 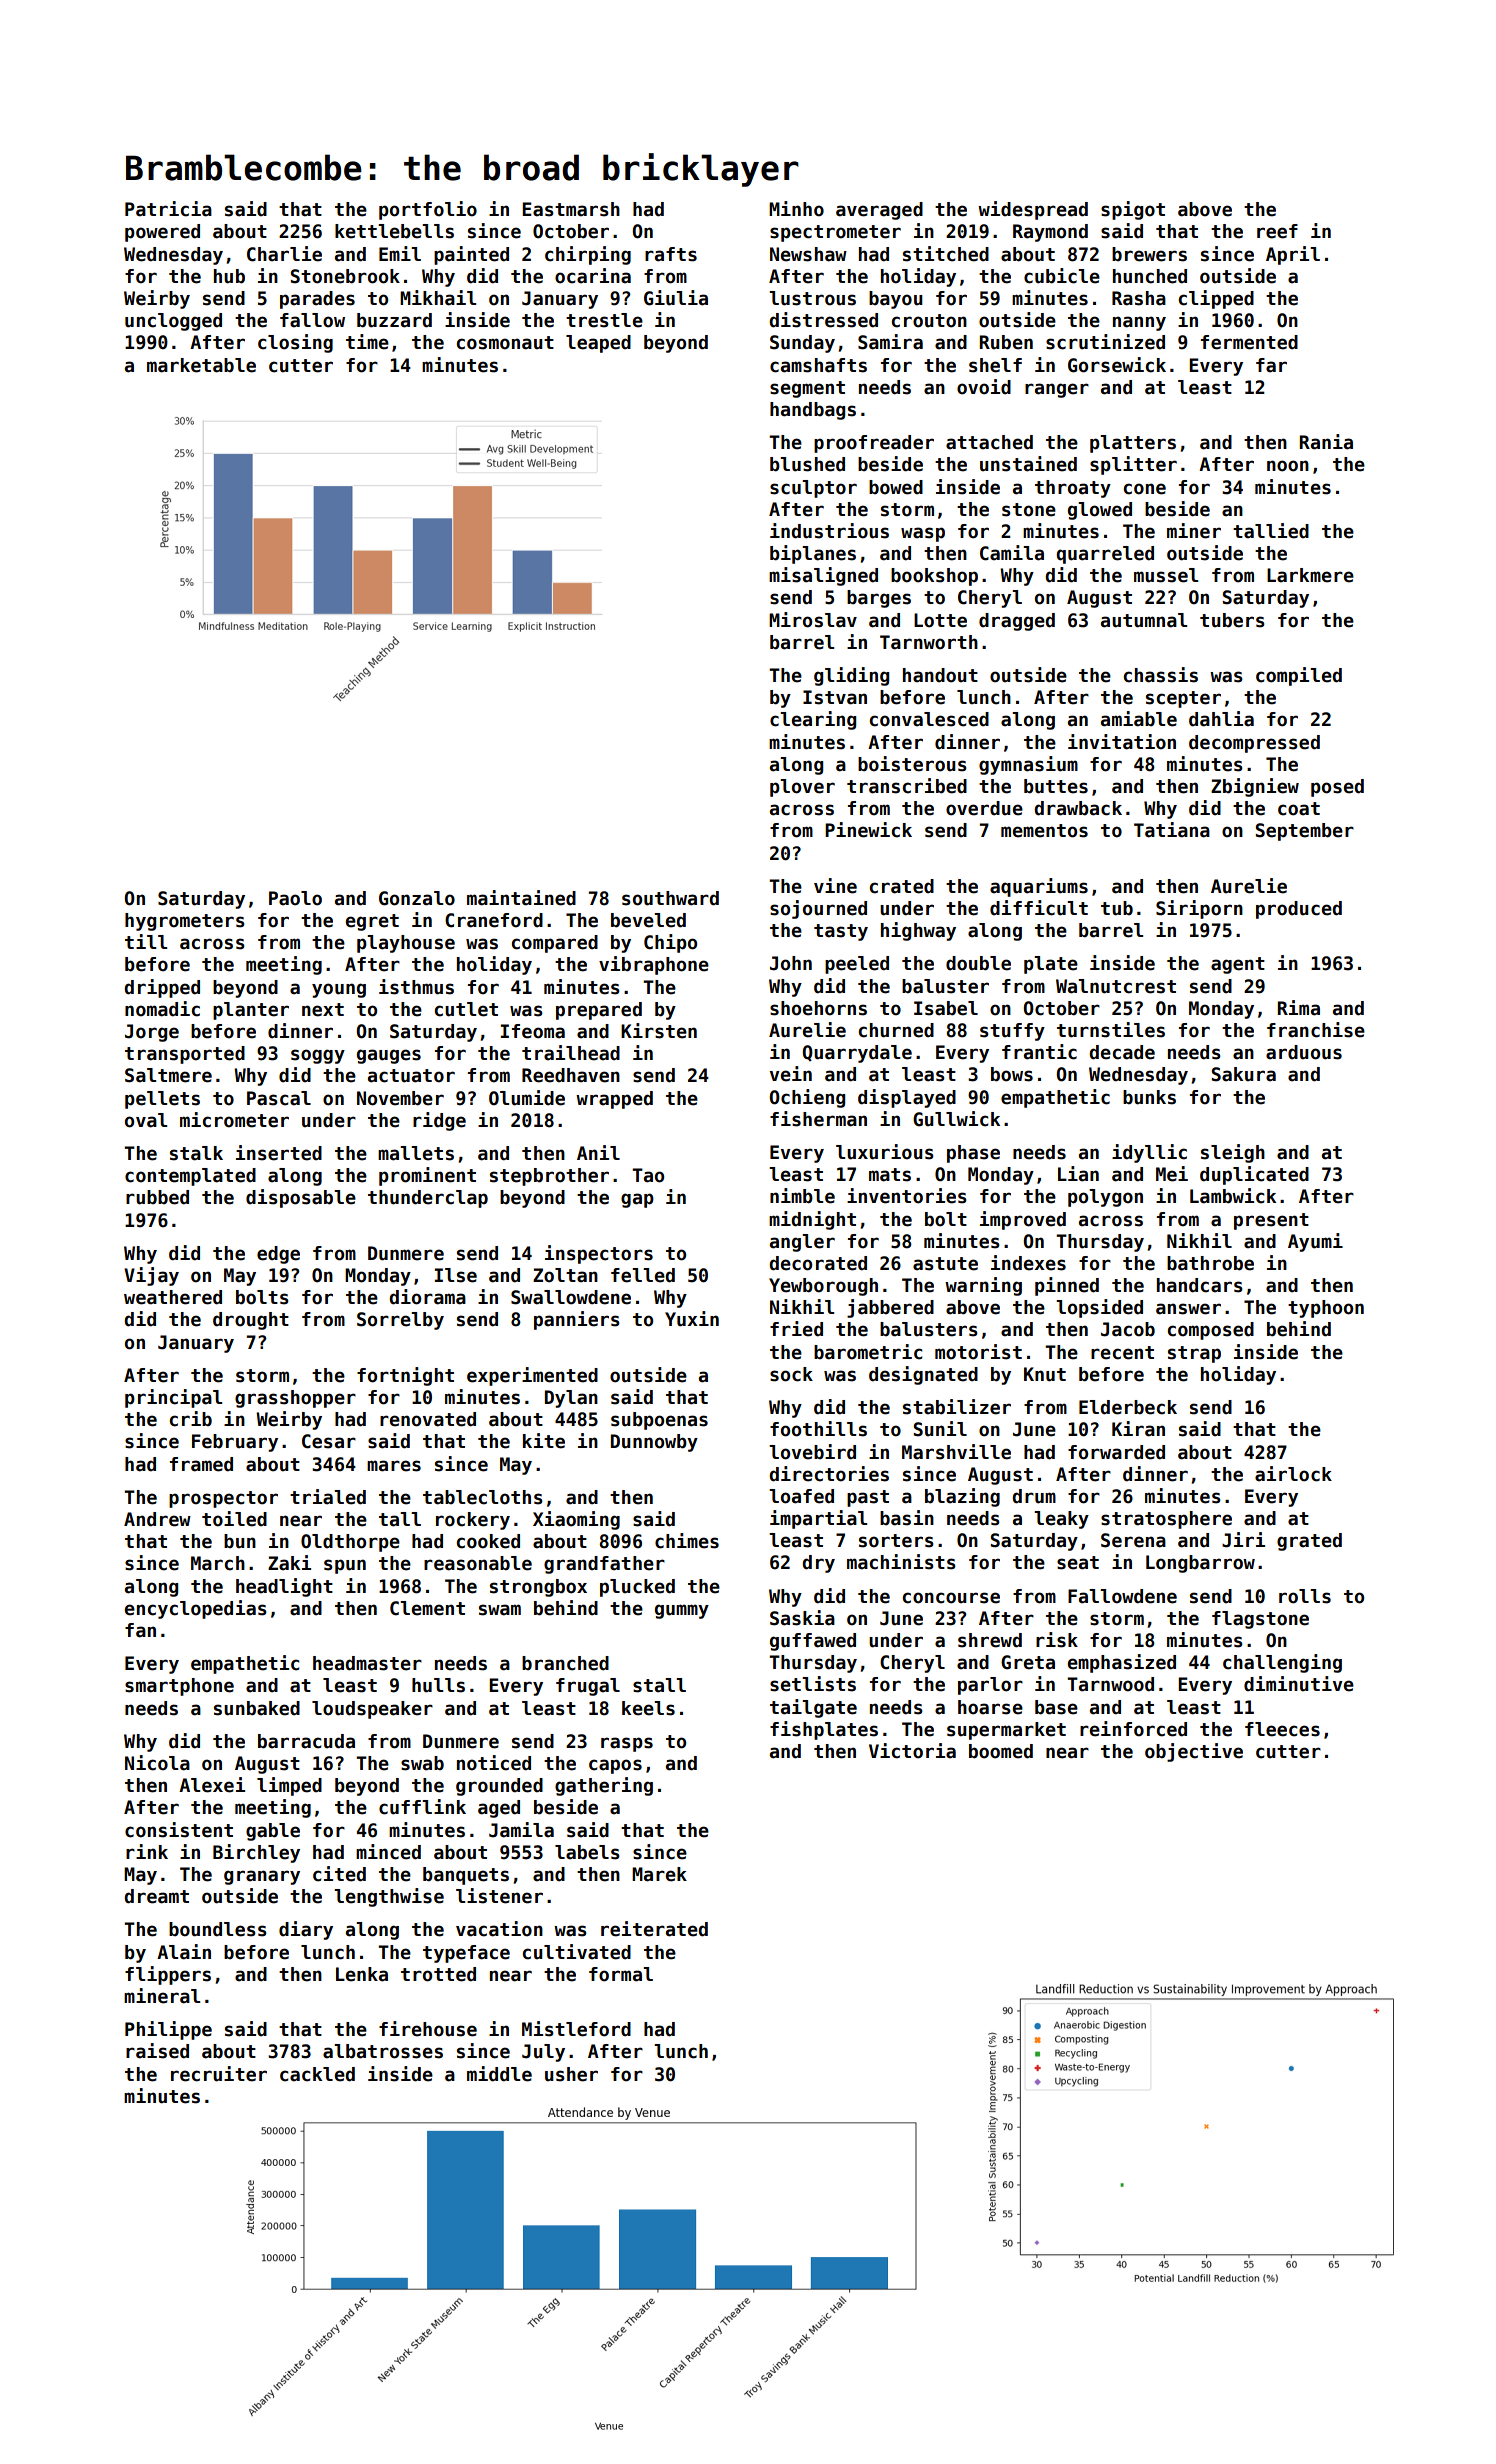 What do you see at coordinates (571, 2074) in the screenshot?
I see `usher` at bounding box center [571, 2074].
